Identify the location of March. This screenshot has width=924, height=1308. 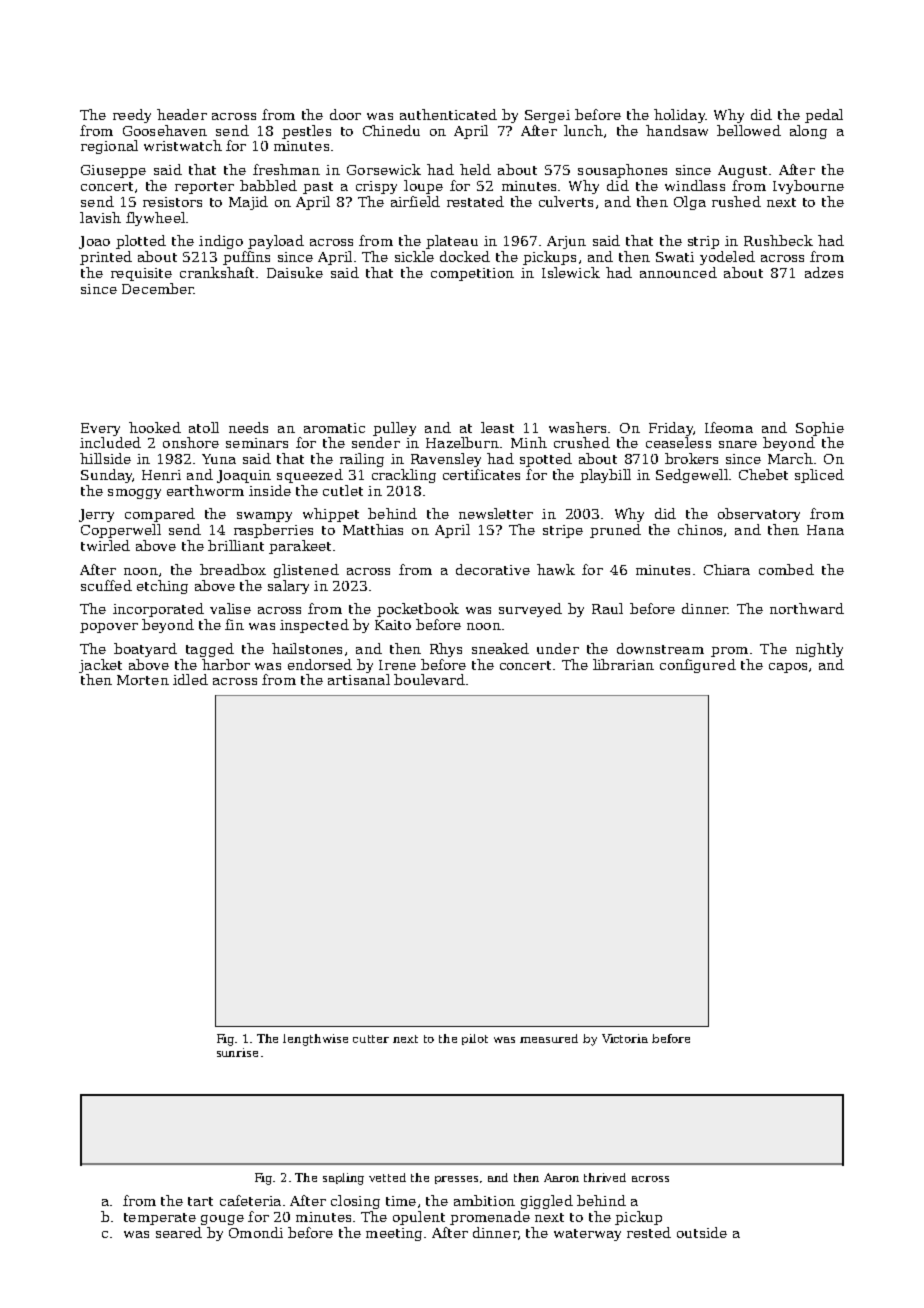
(790, 458).
